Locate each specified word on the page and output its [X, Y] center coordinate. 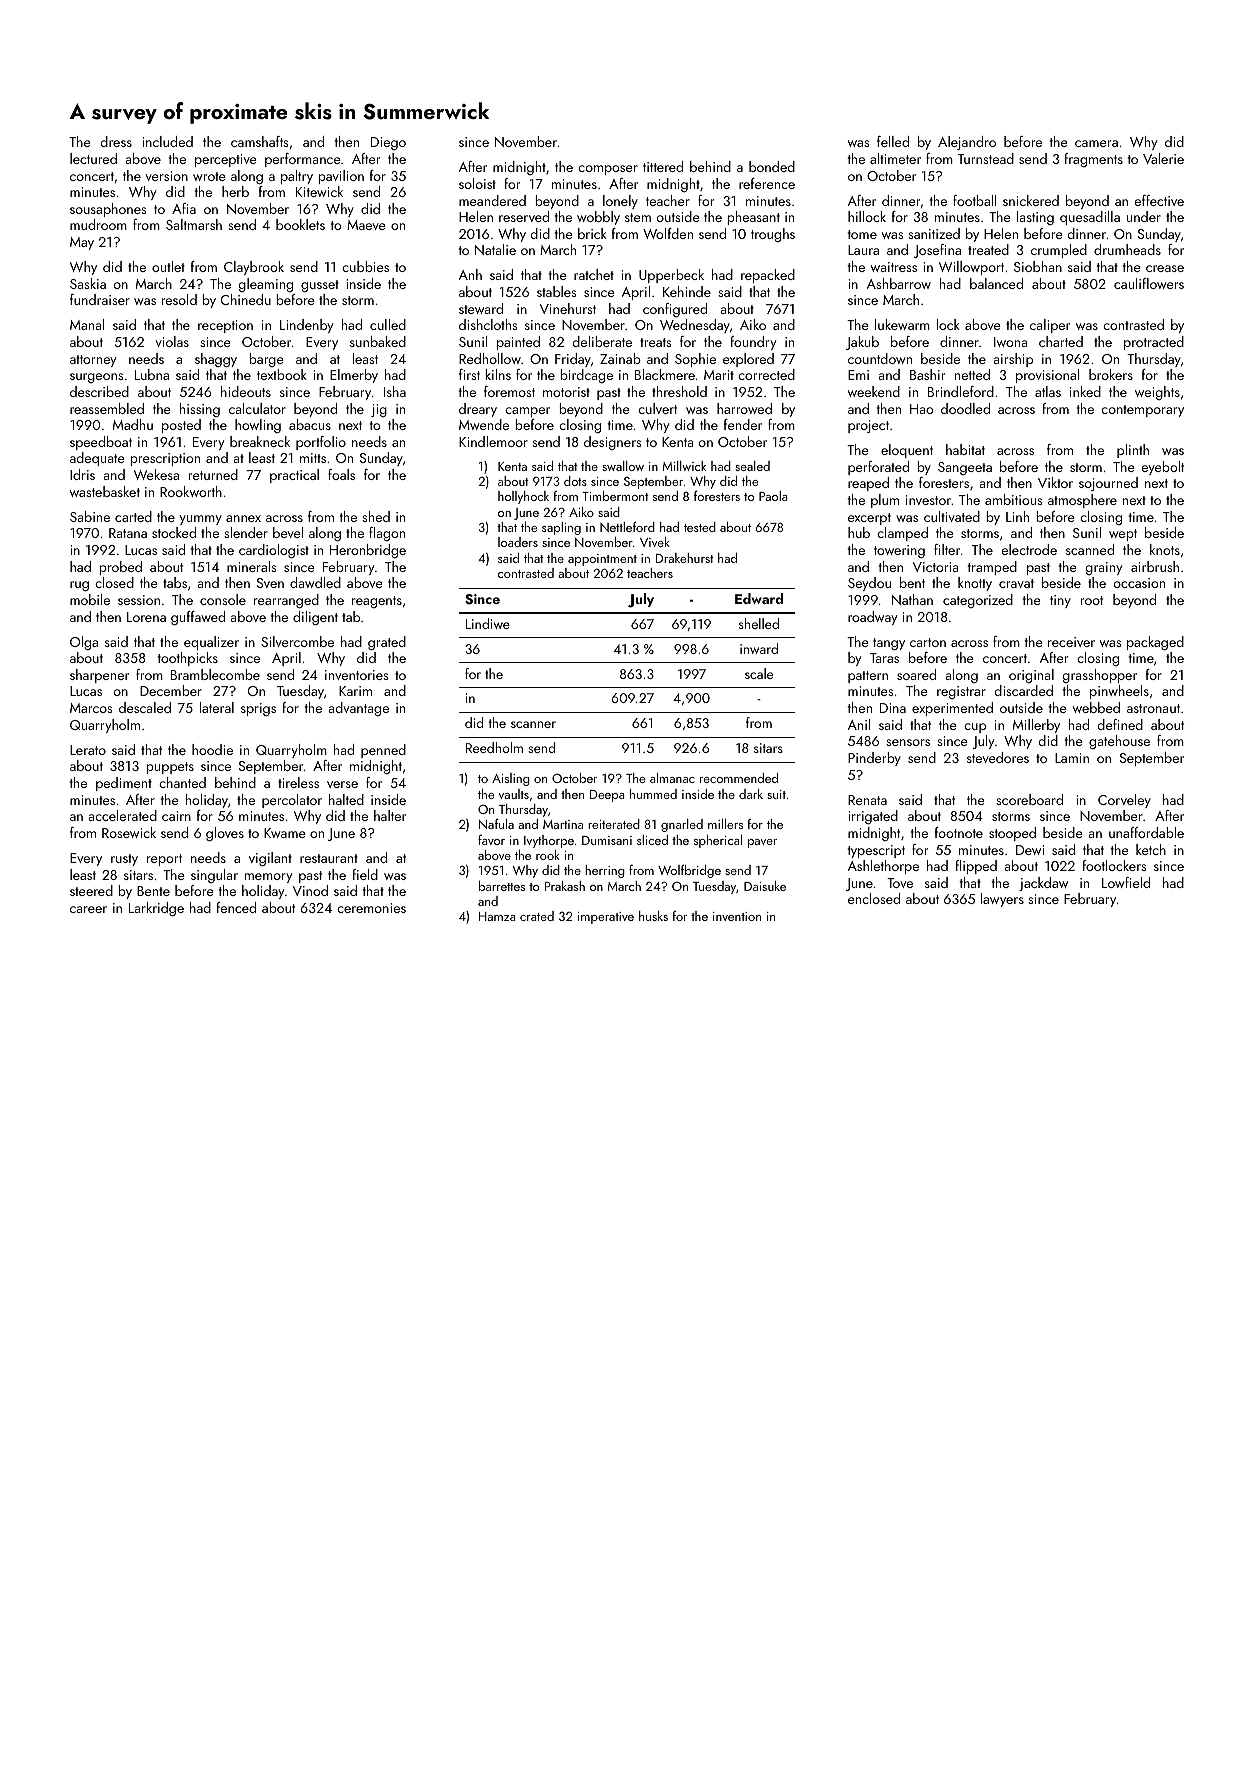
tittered [663, 166]
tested [700, 527]
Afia [184, 208]
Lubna [152, 374]
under [1144, 216]
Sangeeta [965, 468]
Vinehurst [568, 308]
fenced [236, 907]
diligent [315, 618]
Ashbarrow [899, 283]
